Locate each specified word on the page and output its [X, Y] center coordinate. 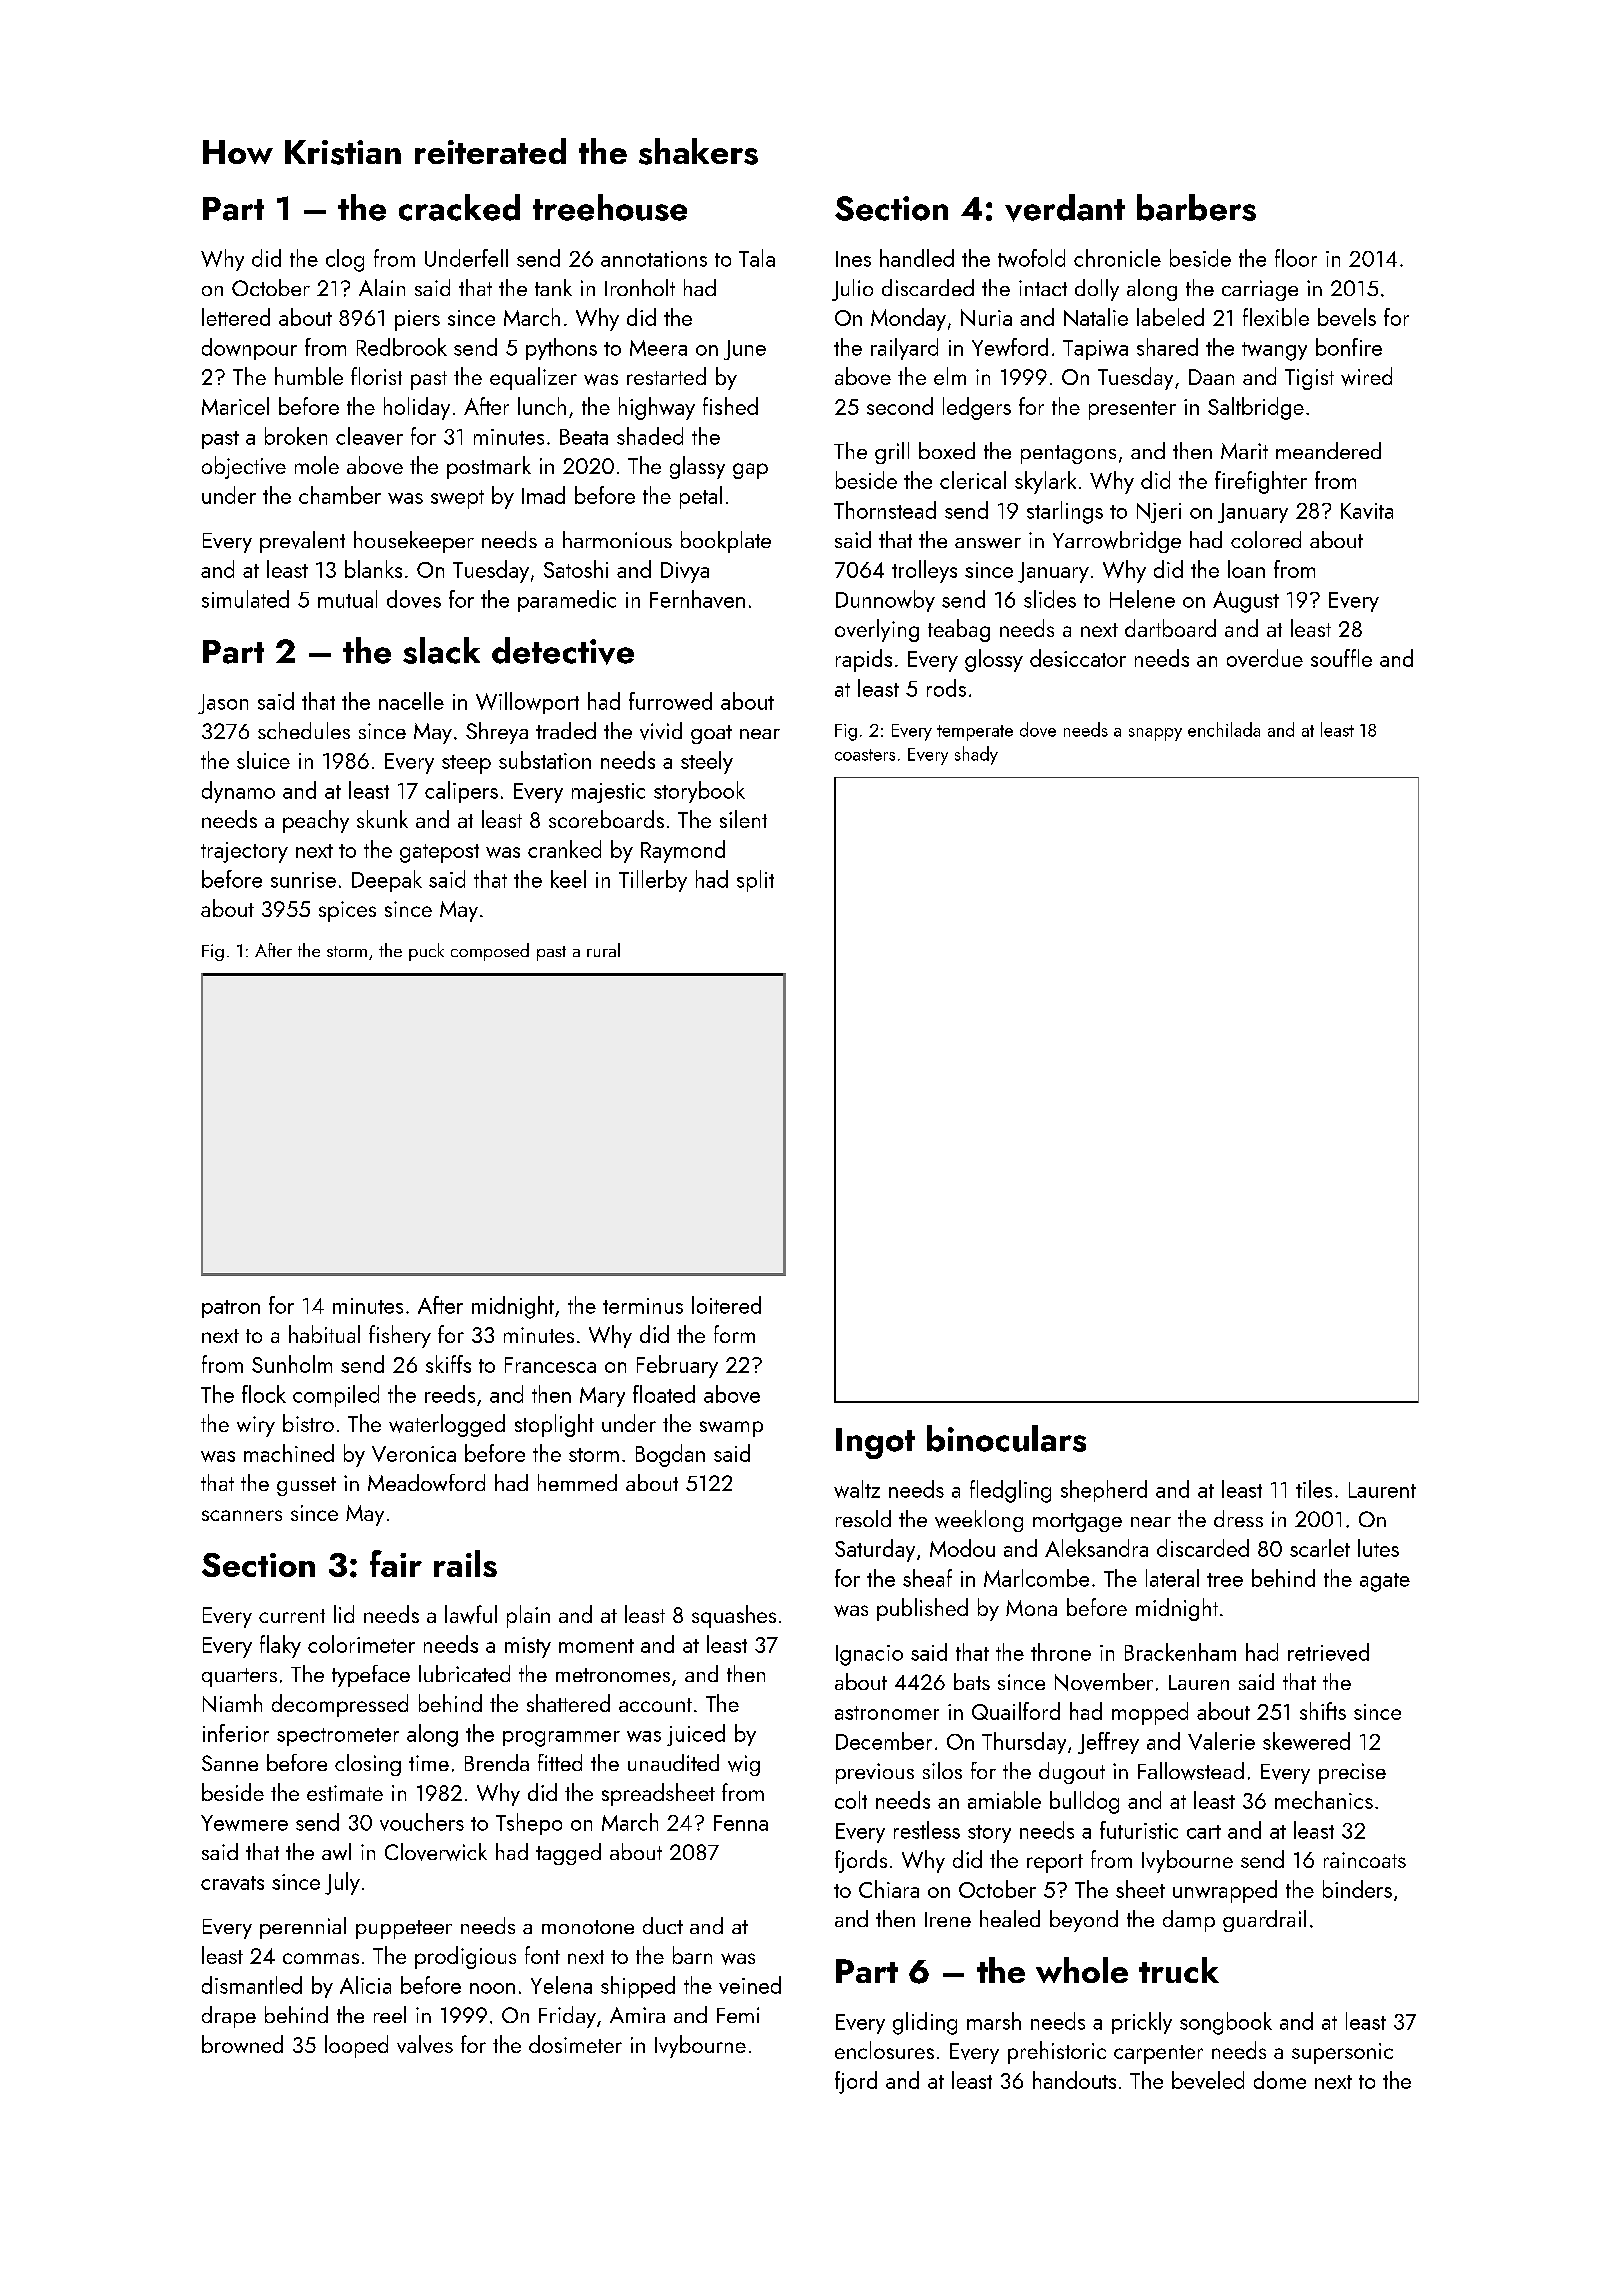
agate [1385, 1582]
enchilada [1224, 729]
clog [345, 260]
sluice [263, 760]
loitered [726, 1305]
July [342, 1883]
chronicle [1117, 258]
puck [426, 952]
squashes [734, 1616]
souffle [1341, 658]
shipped [638, 1987]
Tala [757, 258]
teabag [959, 630]
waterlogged [447, 1425]
